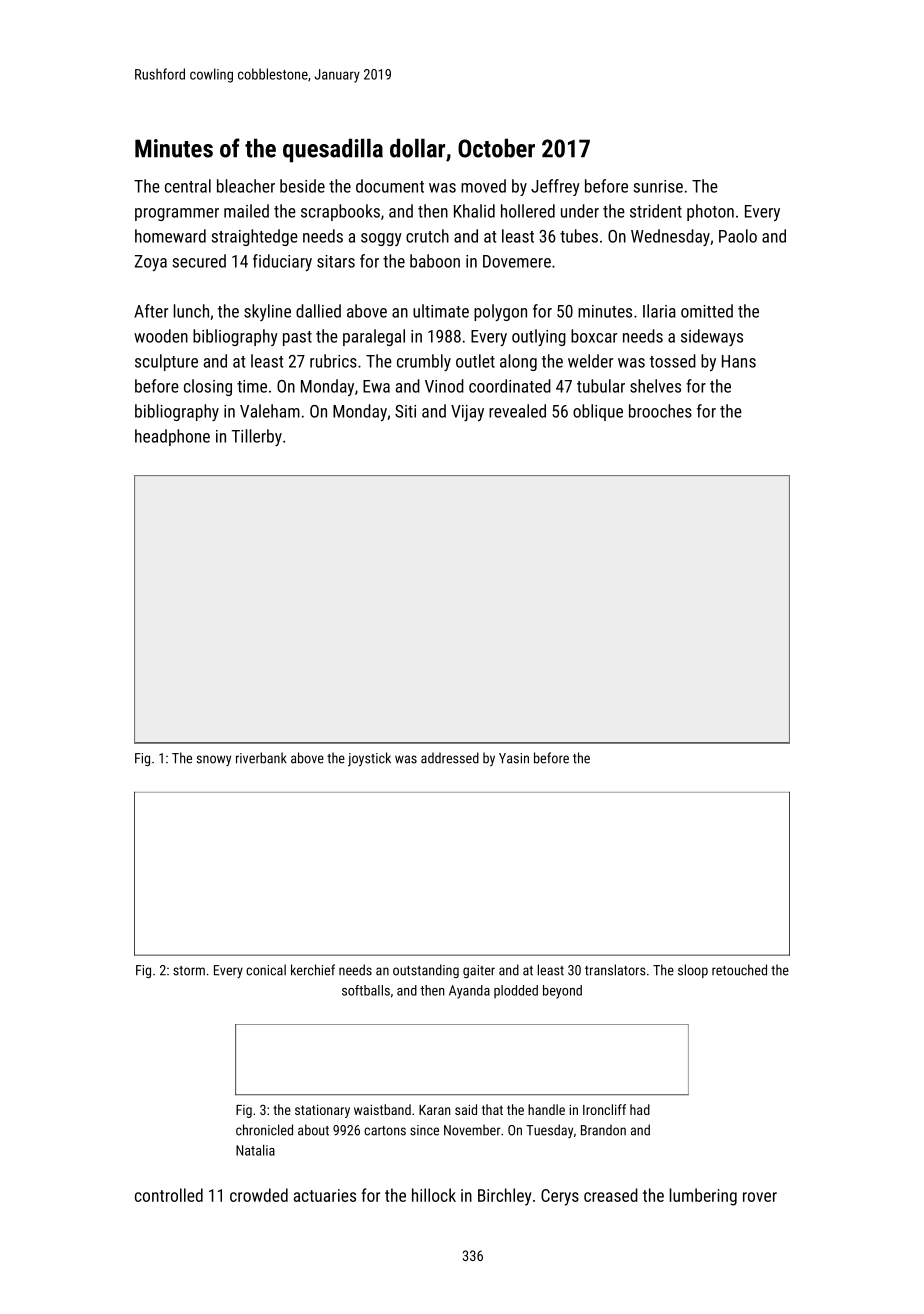 The height and width of the screenshot is (1314, 924). What do you see at coordinates (483, 186) in the screenshot?
I see `moved` at bounding box center [483, 186].
